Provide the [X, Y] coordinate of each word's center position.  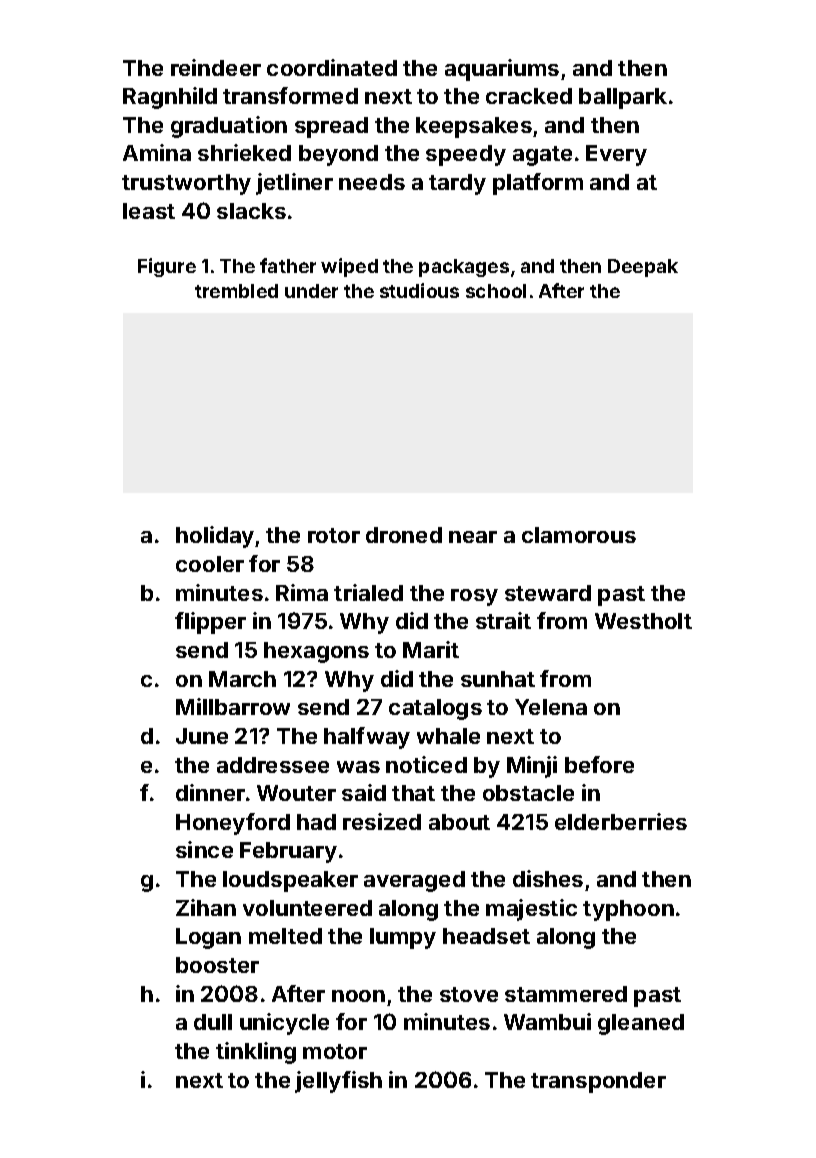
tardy [457, 184]
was [358, 767]
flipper [210, 623]
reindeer [216, 67]
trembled [236, 291]
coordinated [332, 67]
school [496, 291]
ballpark [623, 98]
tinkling [256, 1053]
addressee [273, 765]
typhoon [628, 910]
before [599, 764]
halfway [367, 738]
